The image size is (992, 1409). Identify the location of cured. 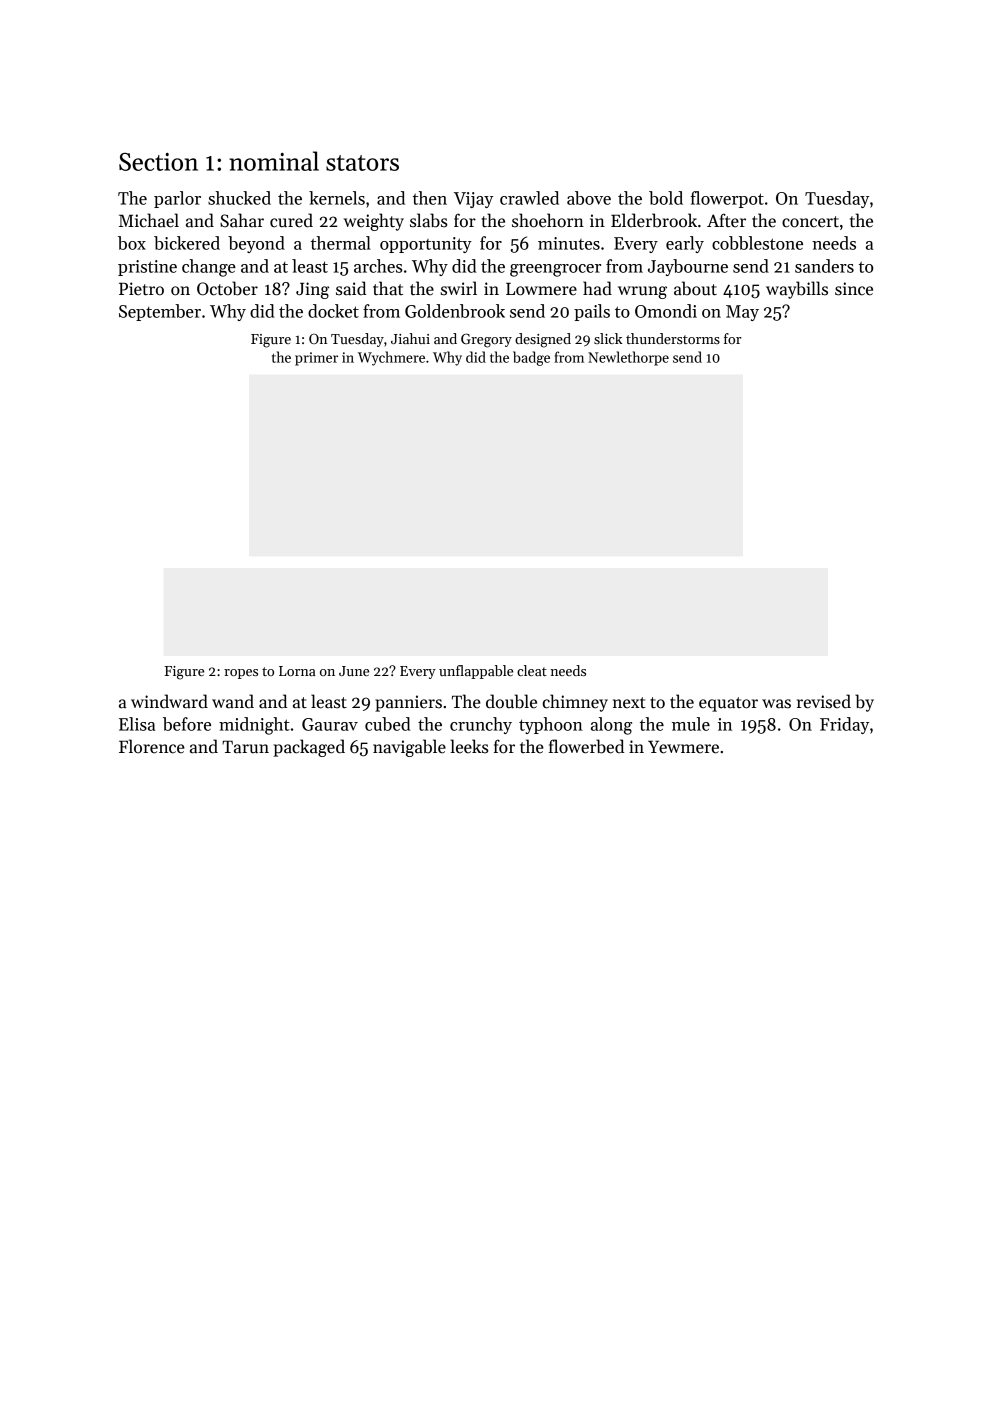
(291, 220).
